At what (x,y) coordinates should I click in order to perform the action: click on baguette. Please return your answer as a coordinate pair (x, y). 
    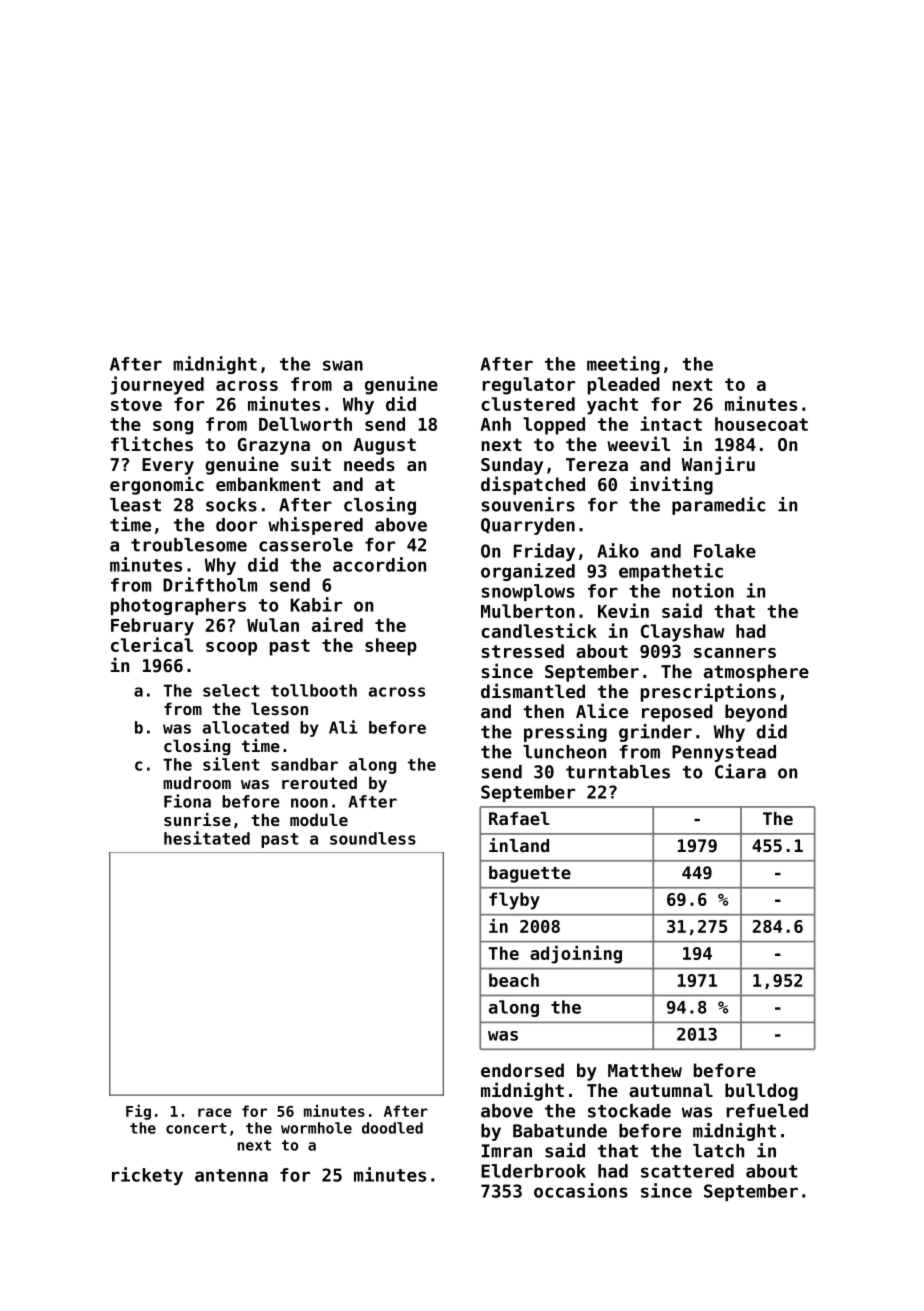
    Looking at the image, I should click on (530, 874).
